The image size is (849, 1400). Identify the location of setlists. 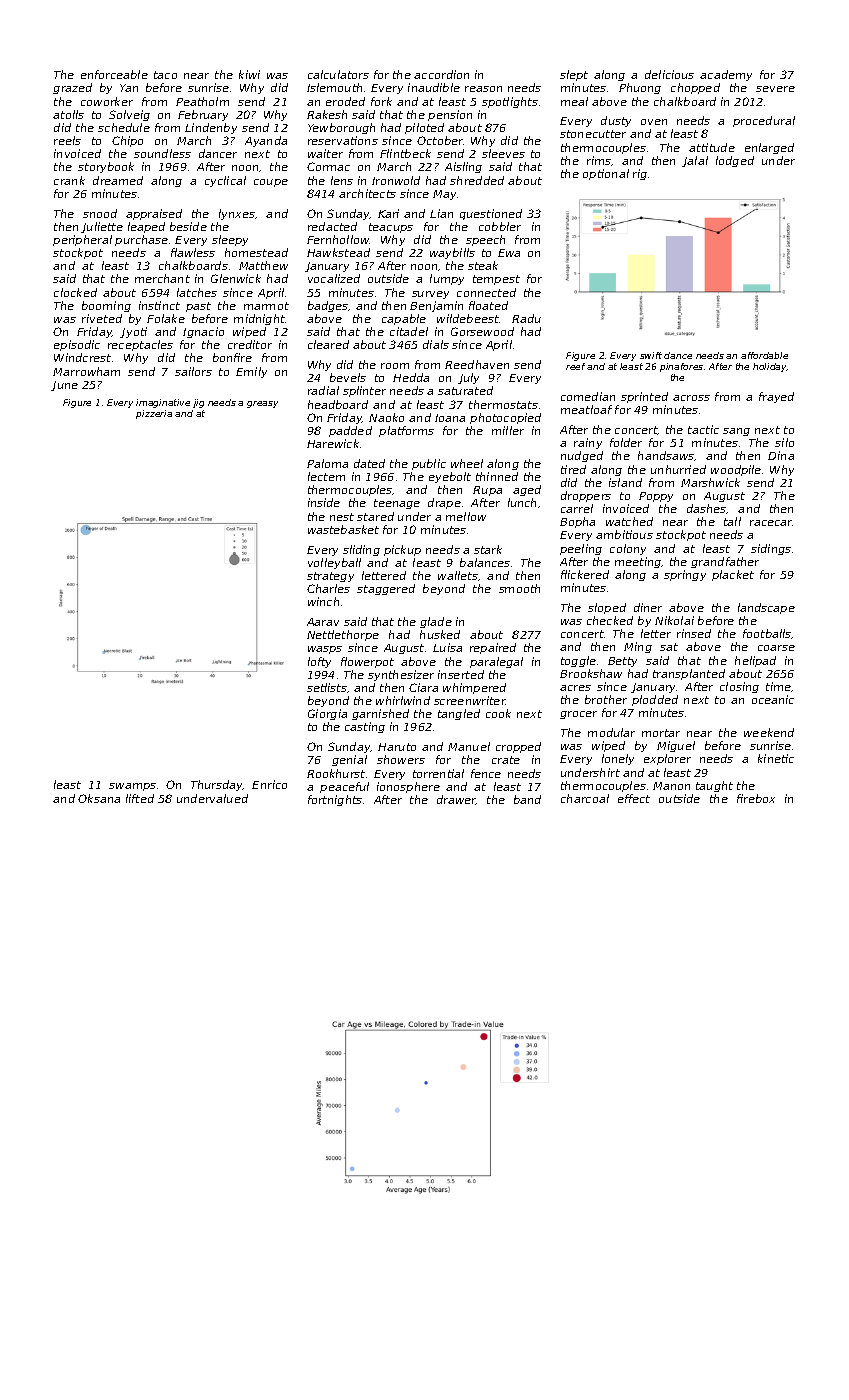
(327, 687).
